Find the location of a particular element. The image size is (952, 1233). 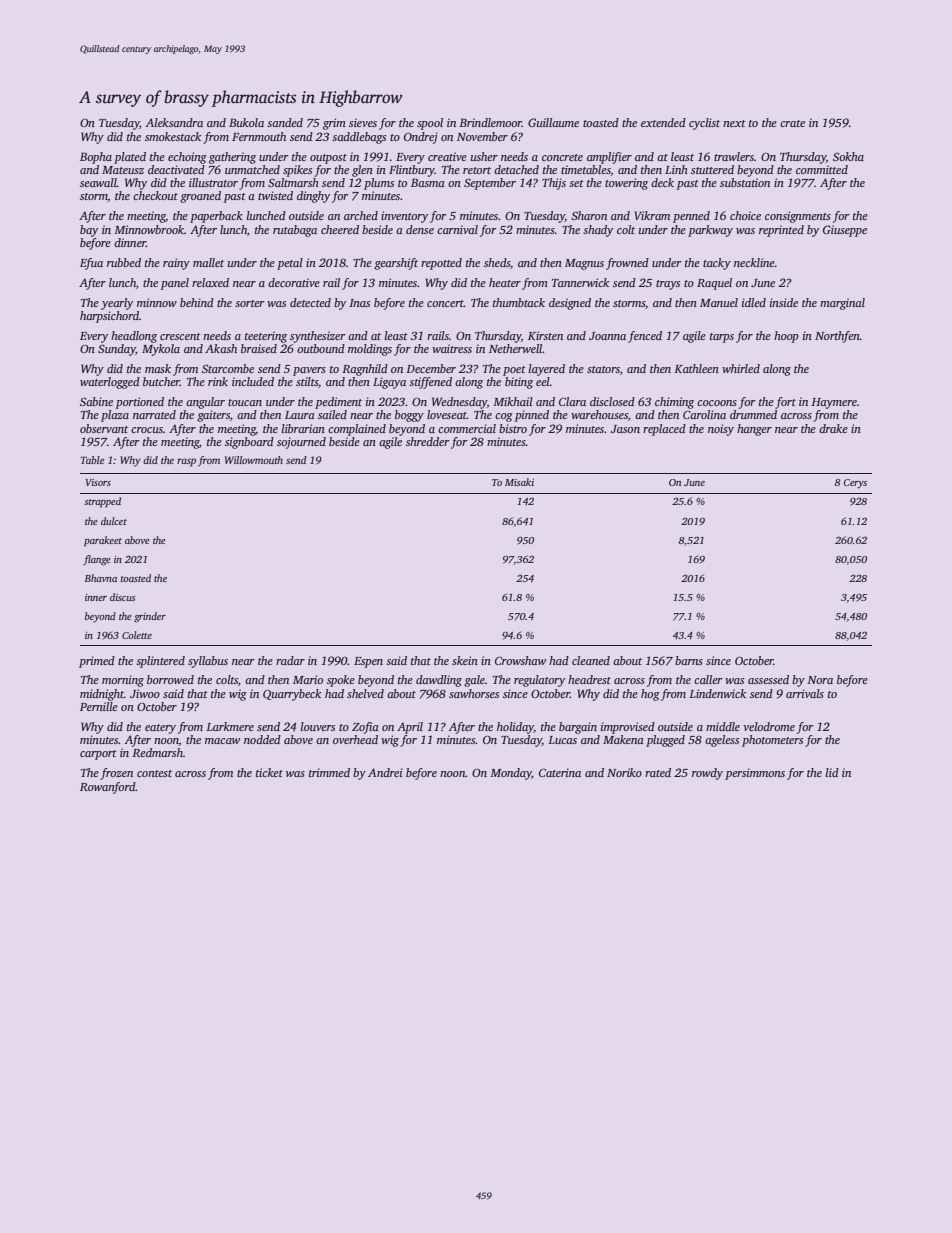

marginal is located at coordinates (842, 304).
